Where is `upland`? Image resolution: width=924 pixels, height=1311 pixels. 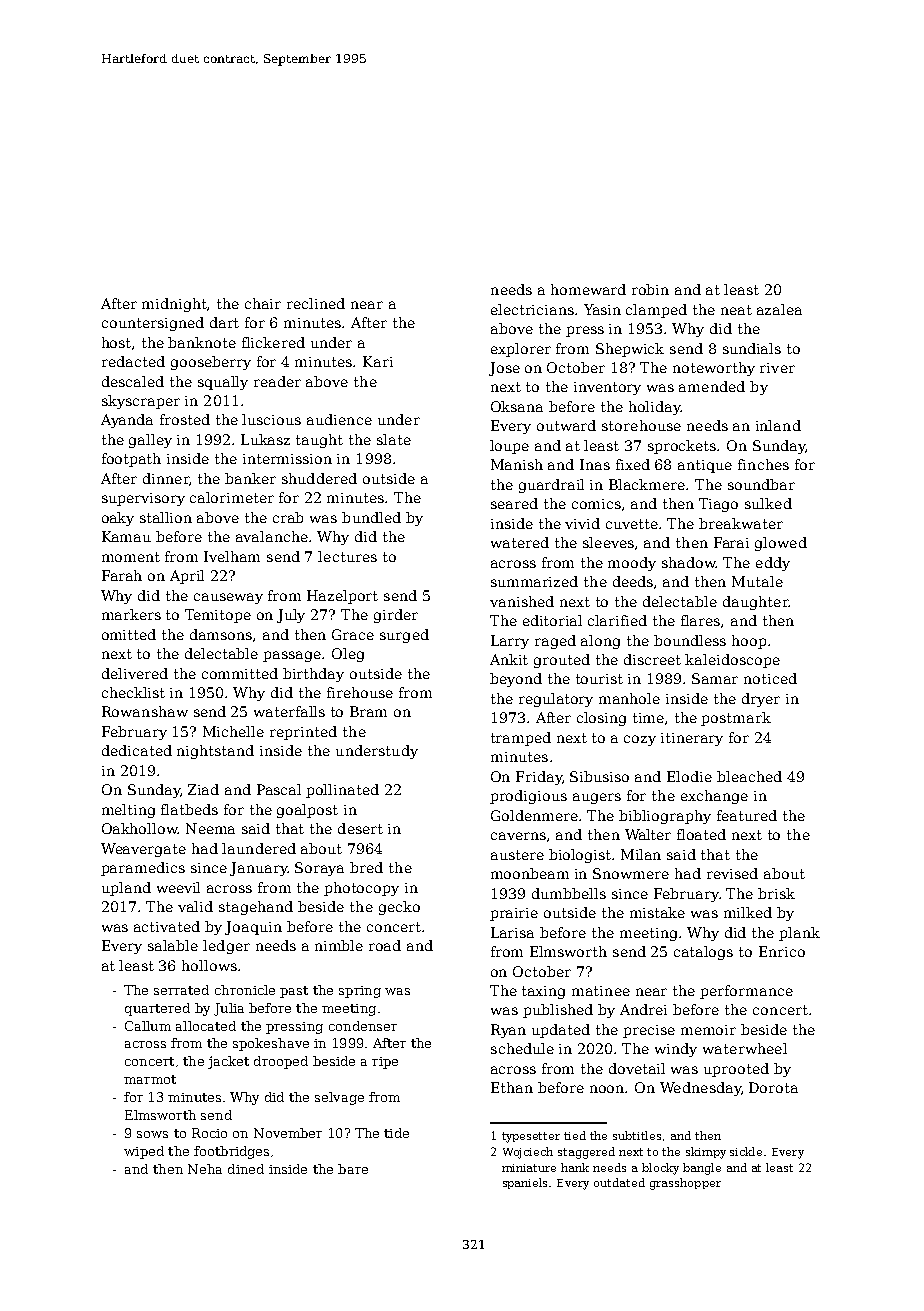
upland is located at coordinates (126, 889).
